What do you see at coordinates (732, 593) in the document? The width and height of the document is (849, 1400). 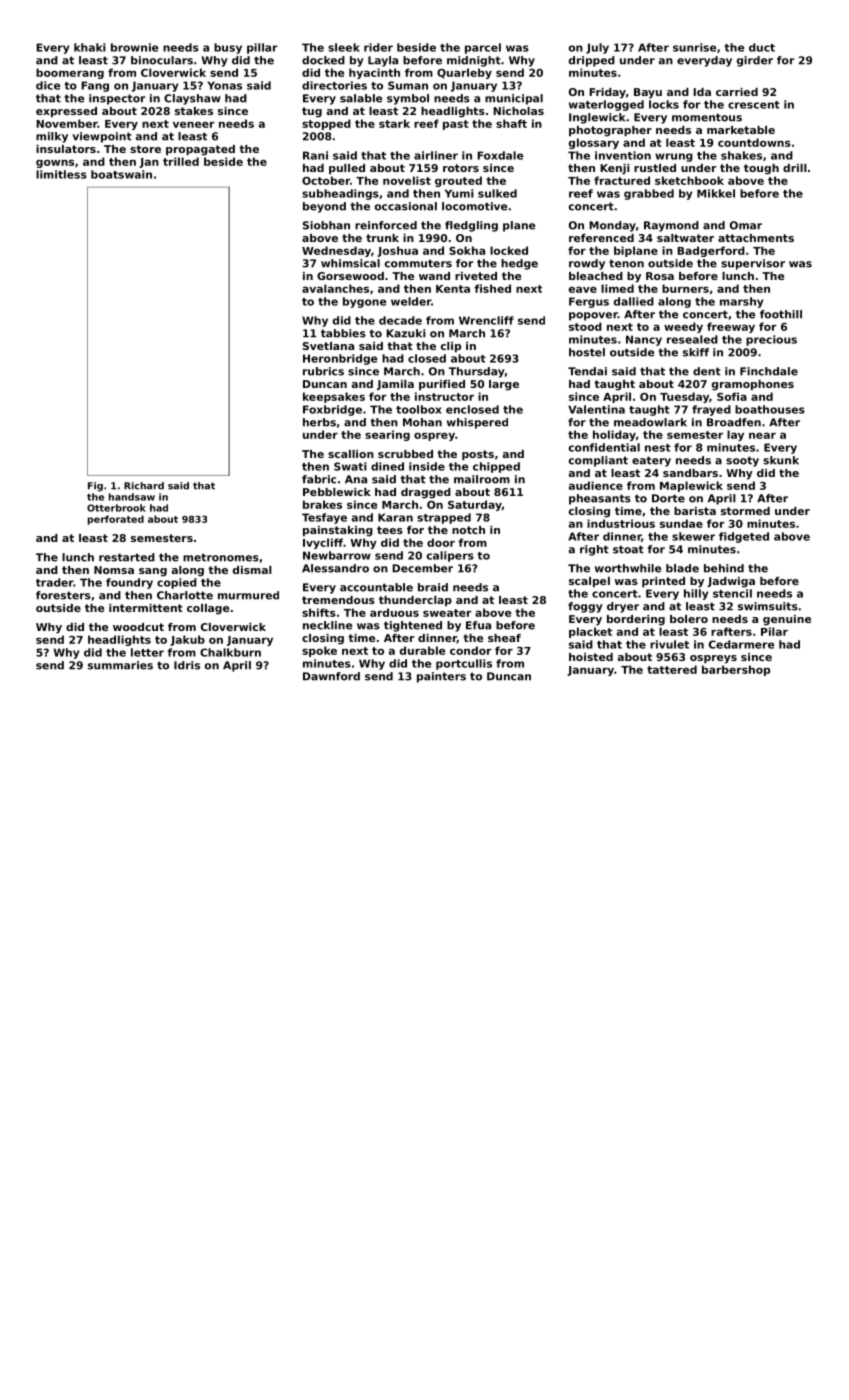 I see `stencil` at bounding box center [732, 593].
